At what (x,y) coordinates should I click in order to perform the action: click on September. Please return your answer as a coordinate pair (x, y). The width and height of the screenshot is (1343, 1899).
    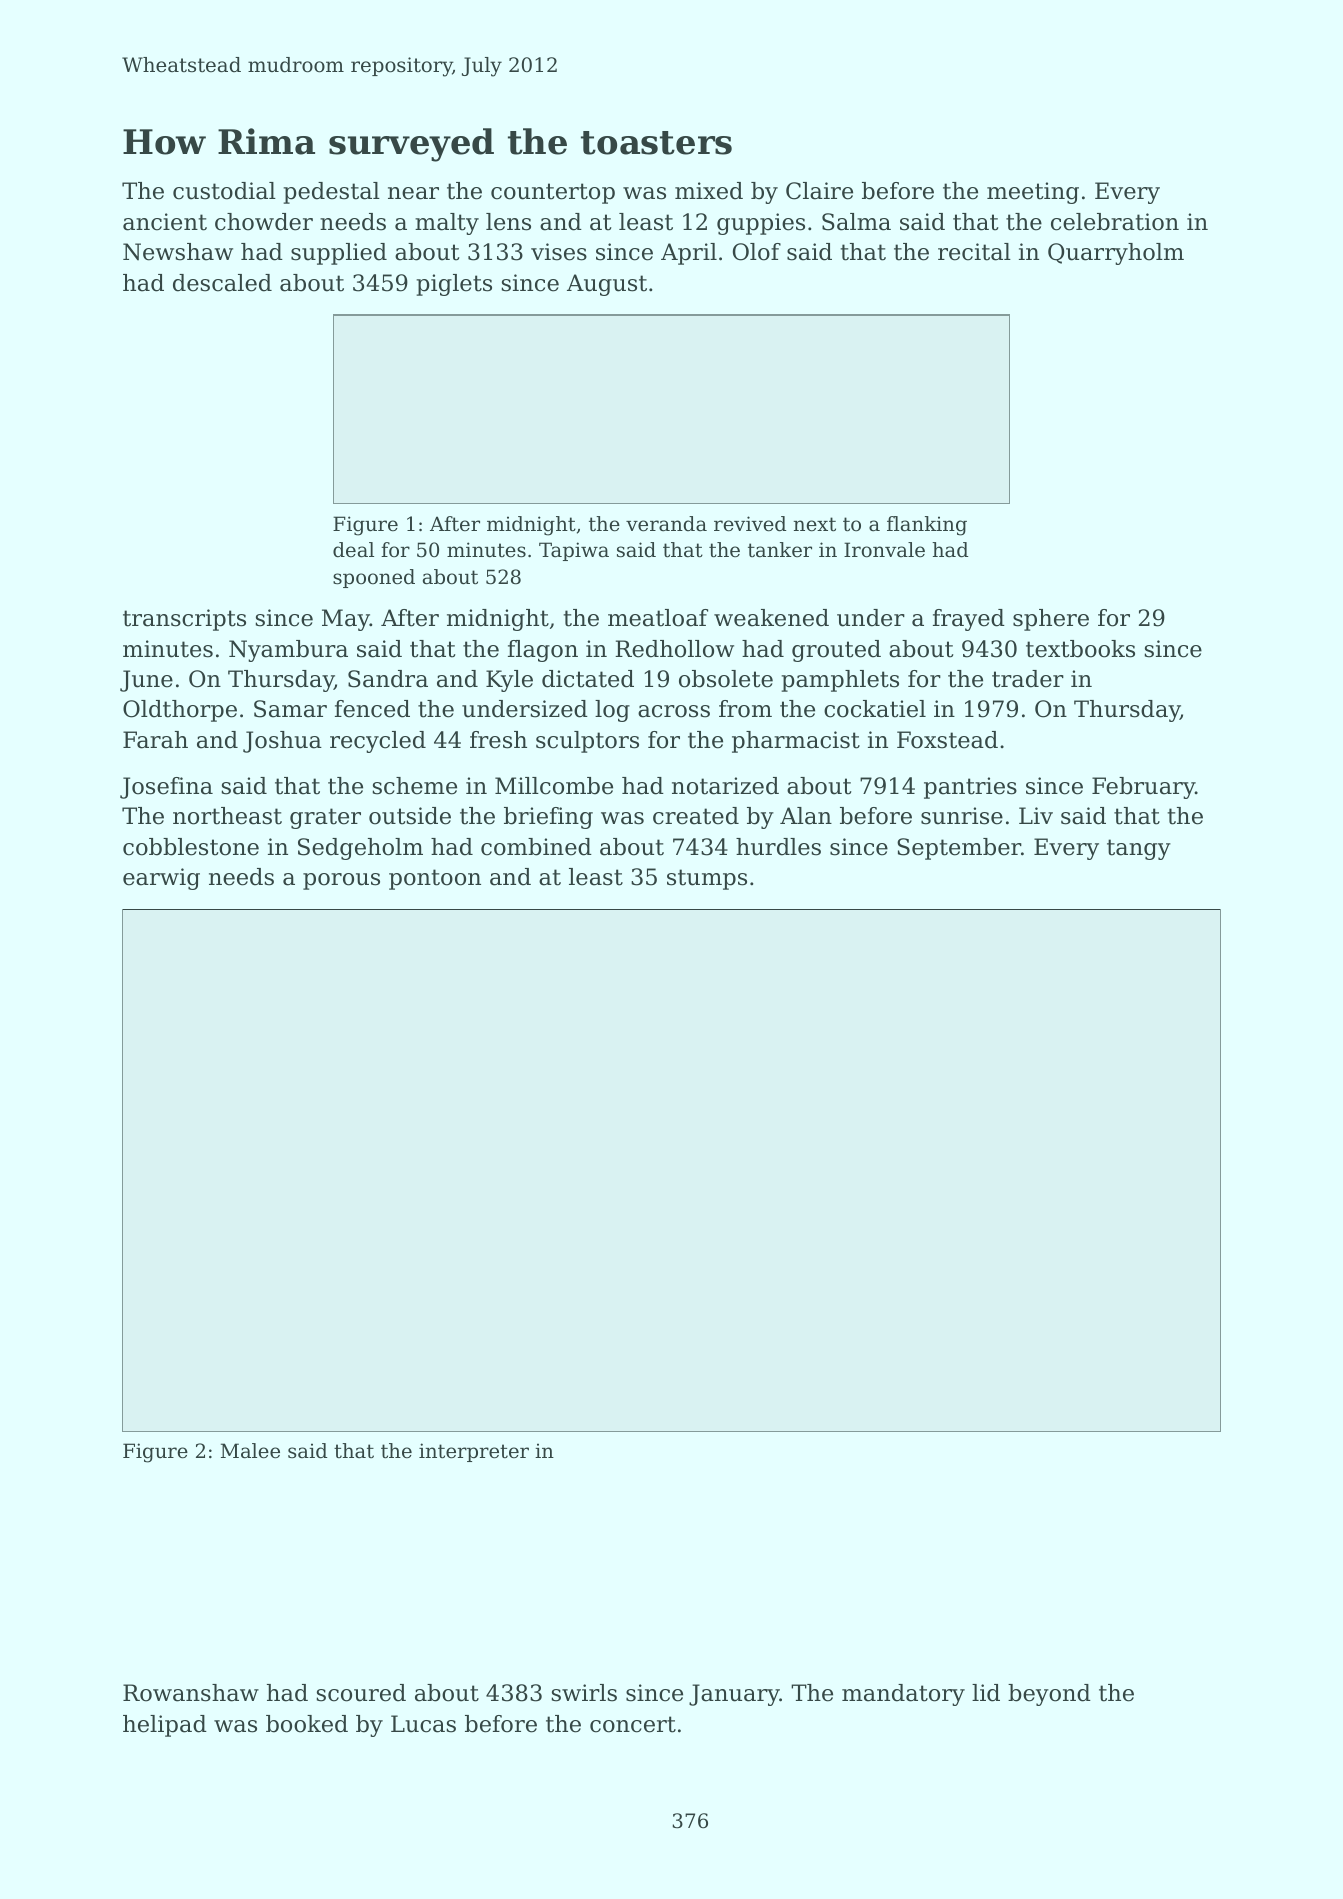
    Looking at the image, I should click on (959, 849).
